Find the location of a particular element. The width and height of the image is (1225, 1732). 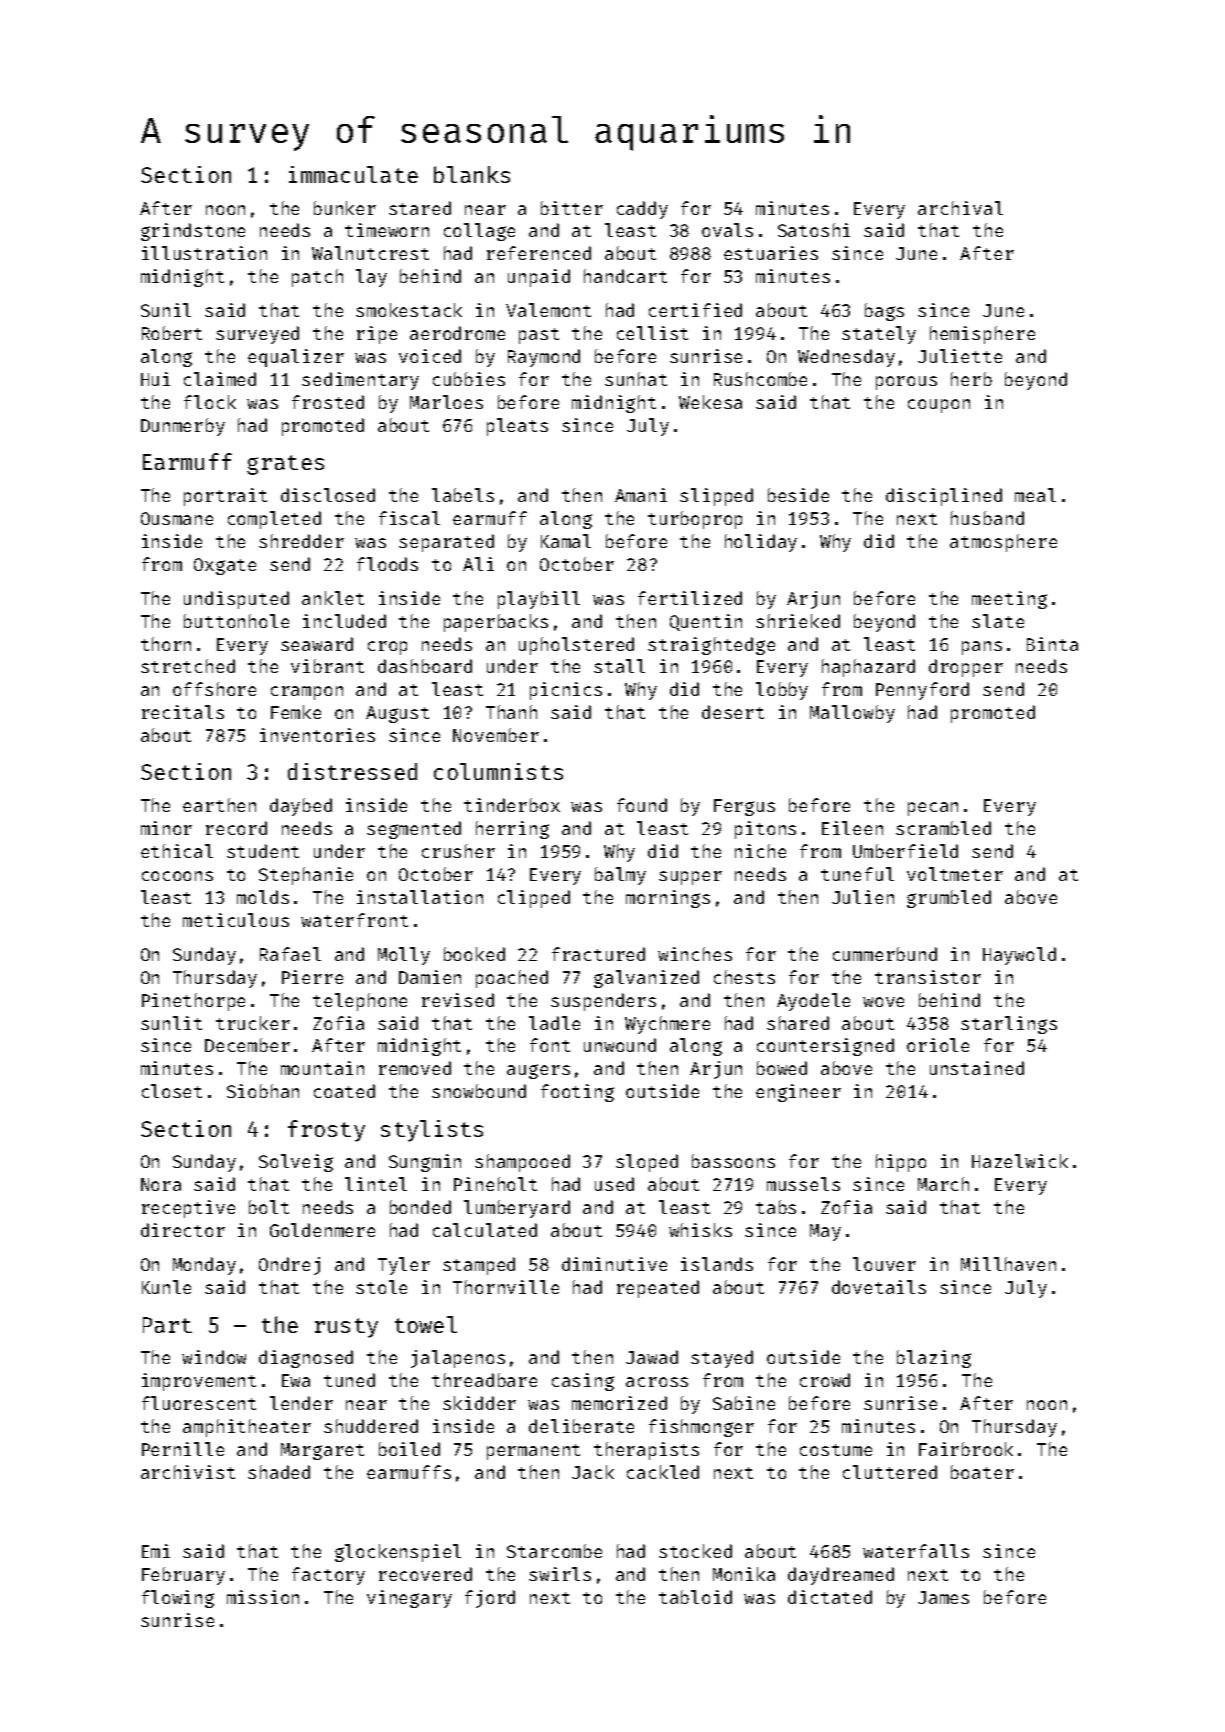

grindstone is located at coordinates (193, 232).
